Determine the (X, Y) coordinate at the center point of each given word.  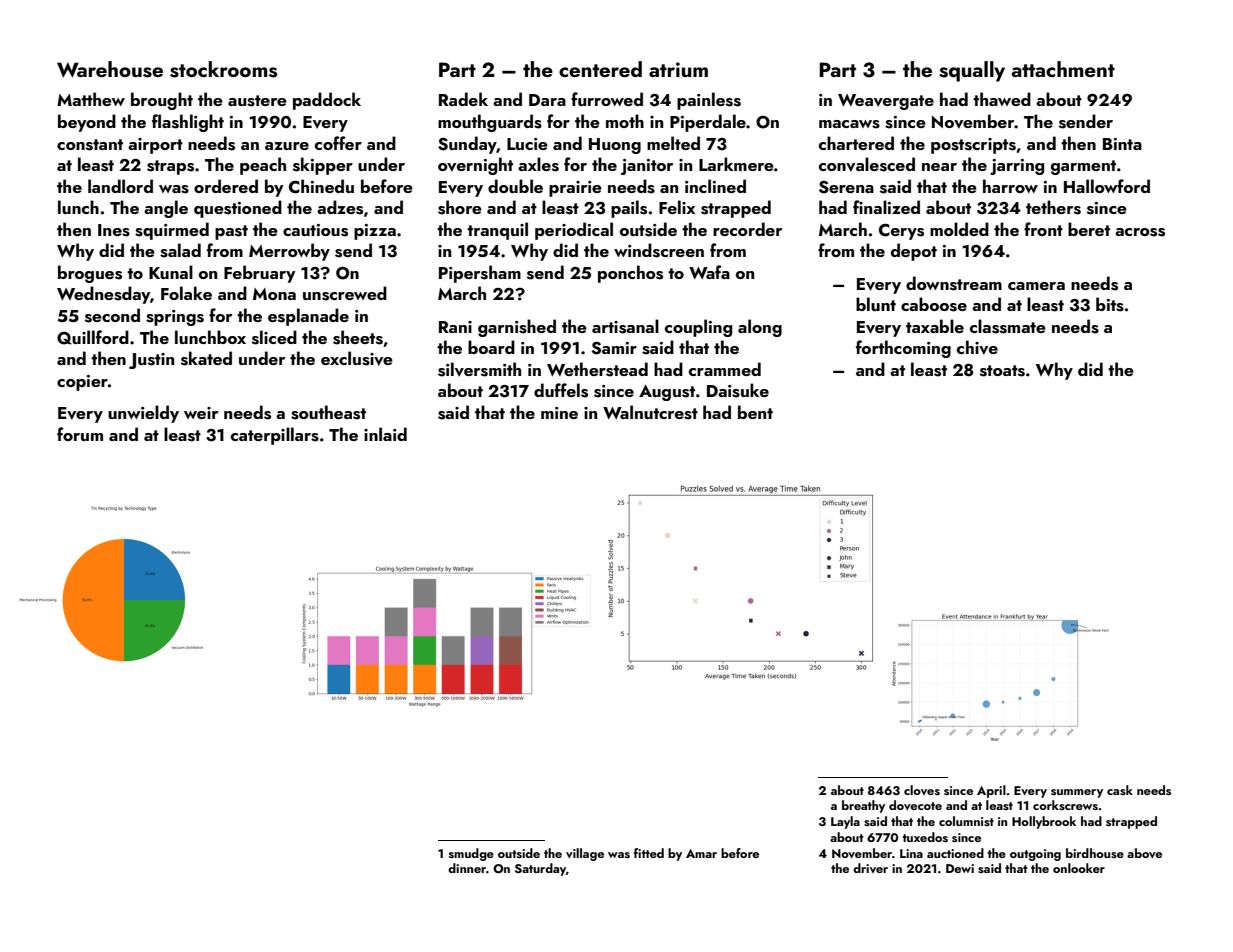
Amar (701, 853)
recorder (747, 229)
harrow (1010, 186)
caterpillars (275, 436)
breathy (863, 806)
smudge (471, 854)
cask (1120, 790)
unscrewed (345, 293)
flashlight (188, 123)
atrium (678, 69)
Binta (1122, 144)
